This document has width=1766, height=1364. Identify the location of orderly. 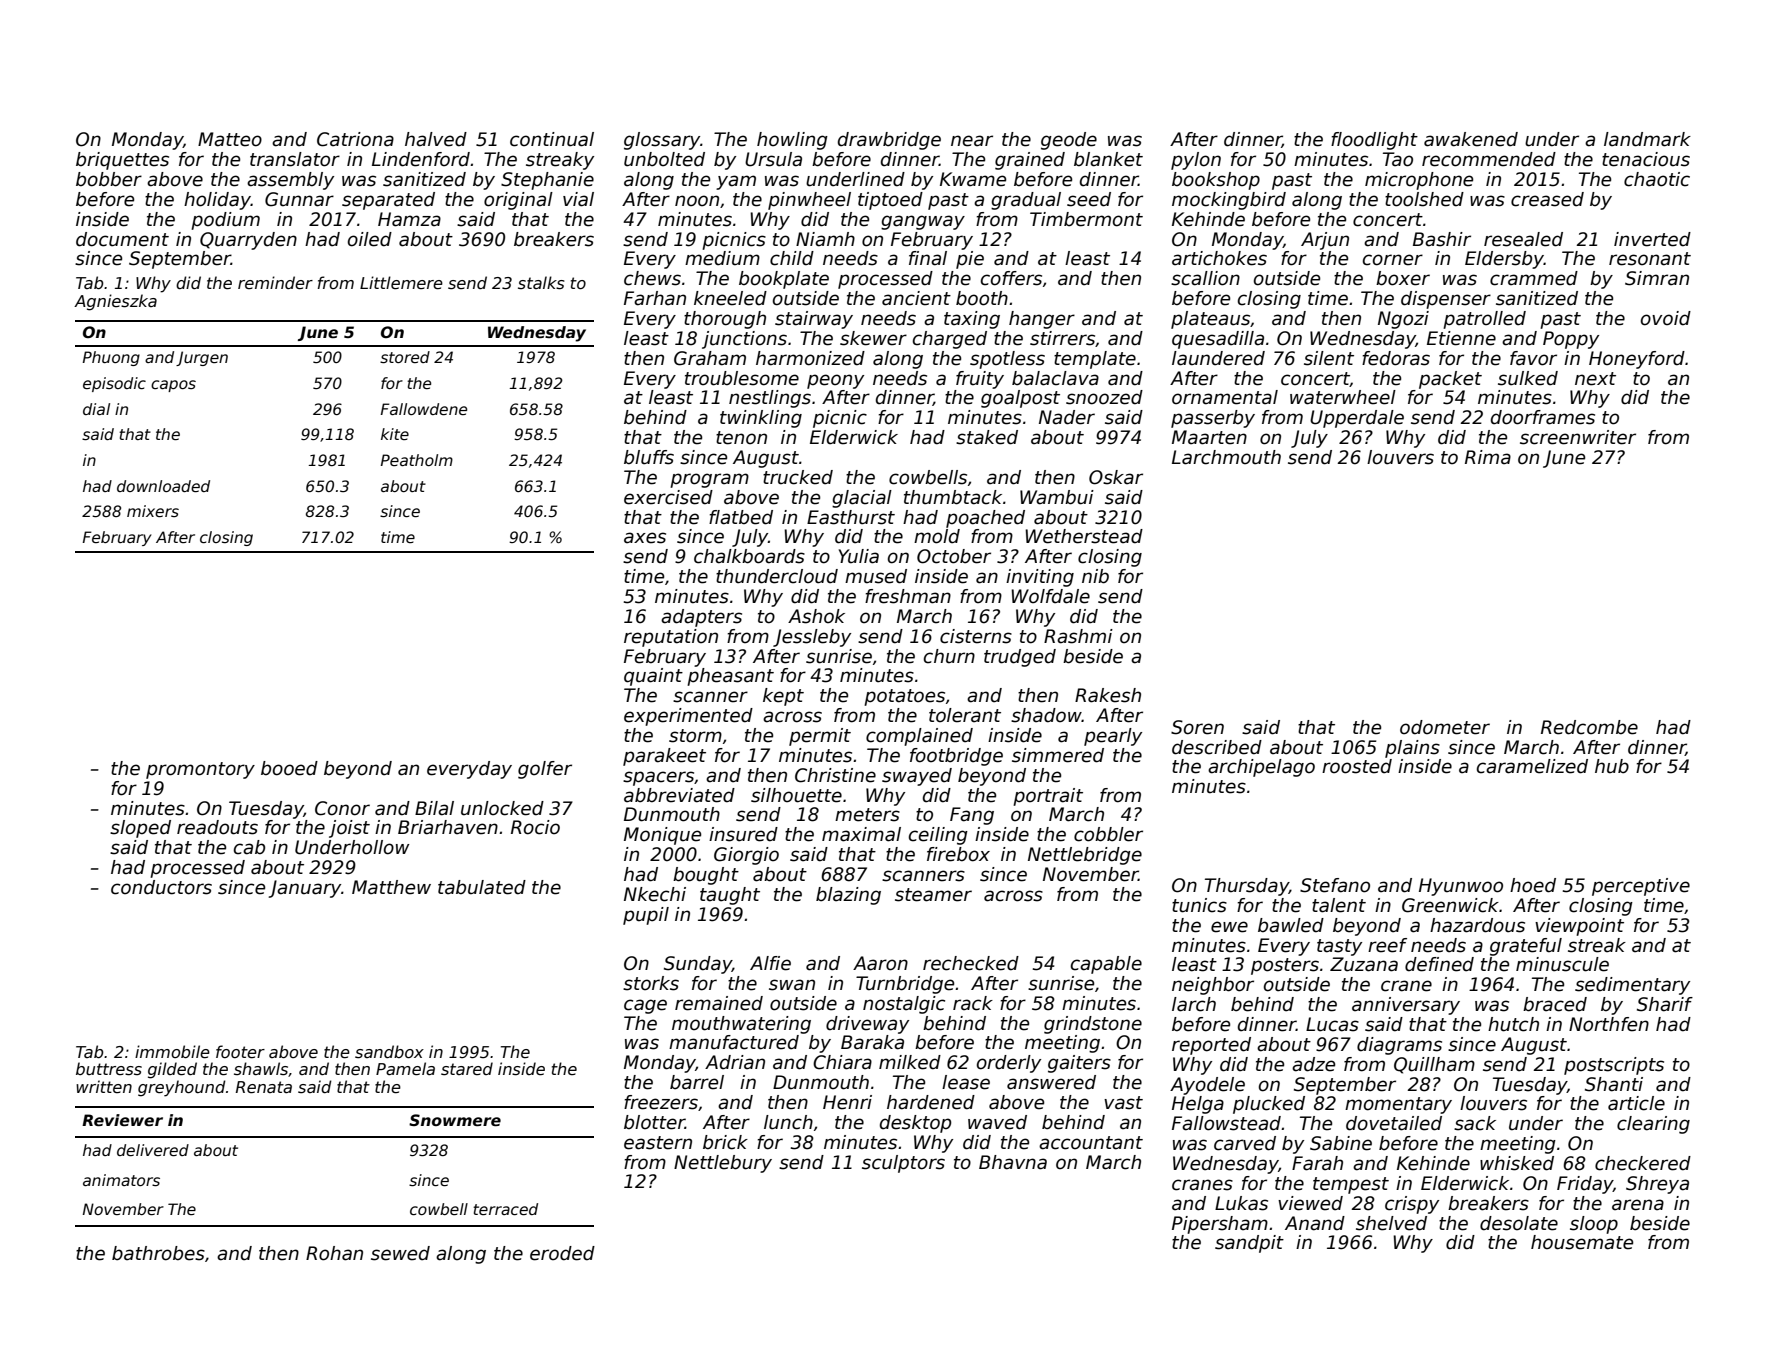
(1009, 1064).
